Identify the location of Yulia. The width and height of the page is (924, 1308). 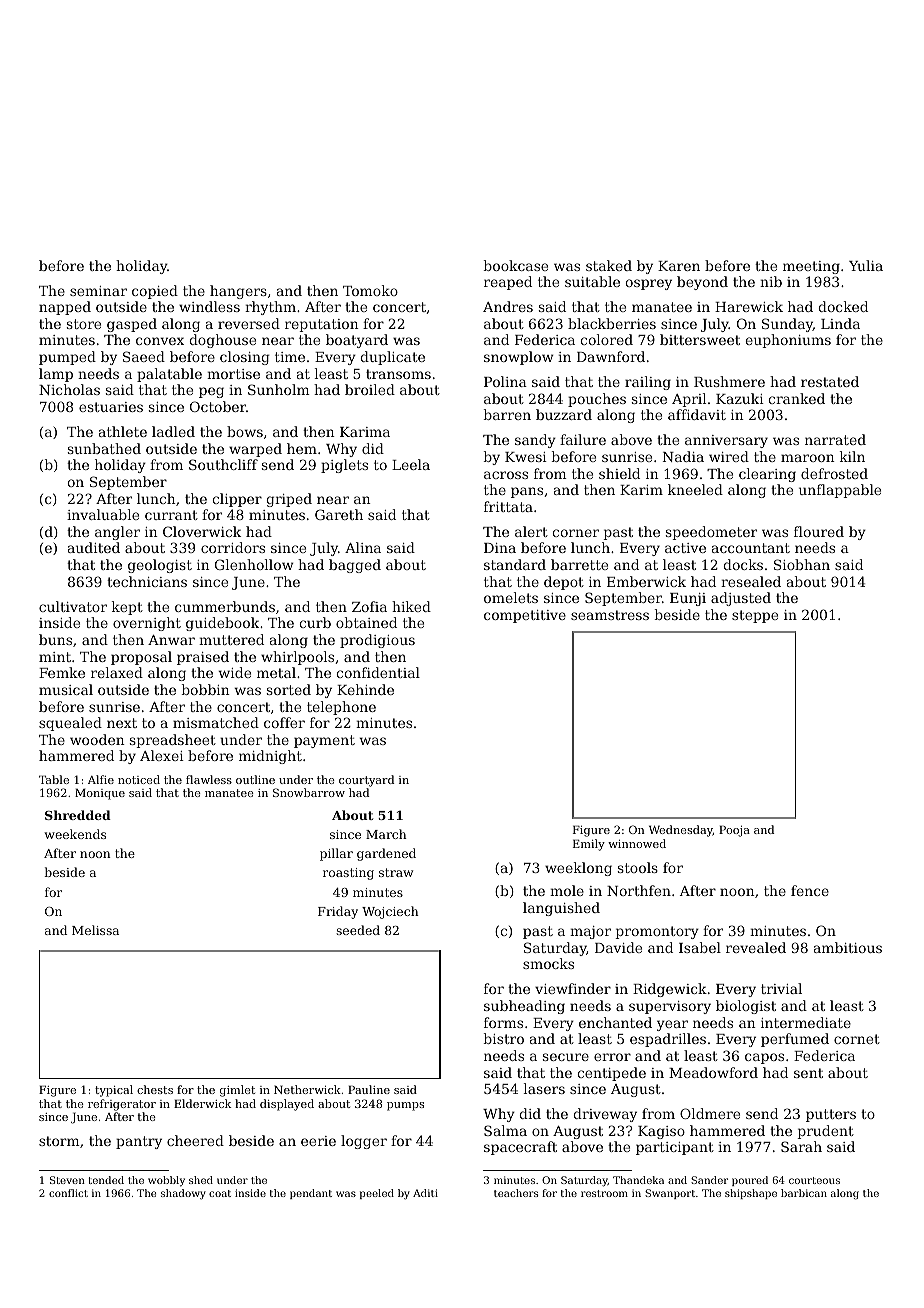
(866, 265).
